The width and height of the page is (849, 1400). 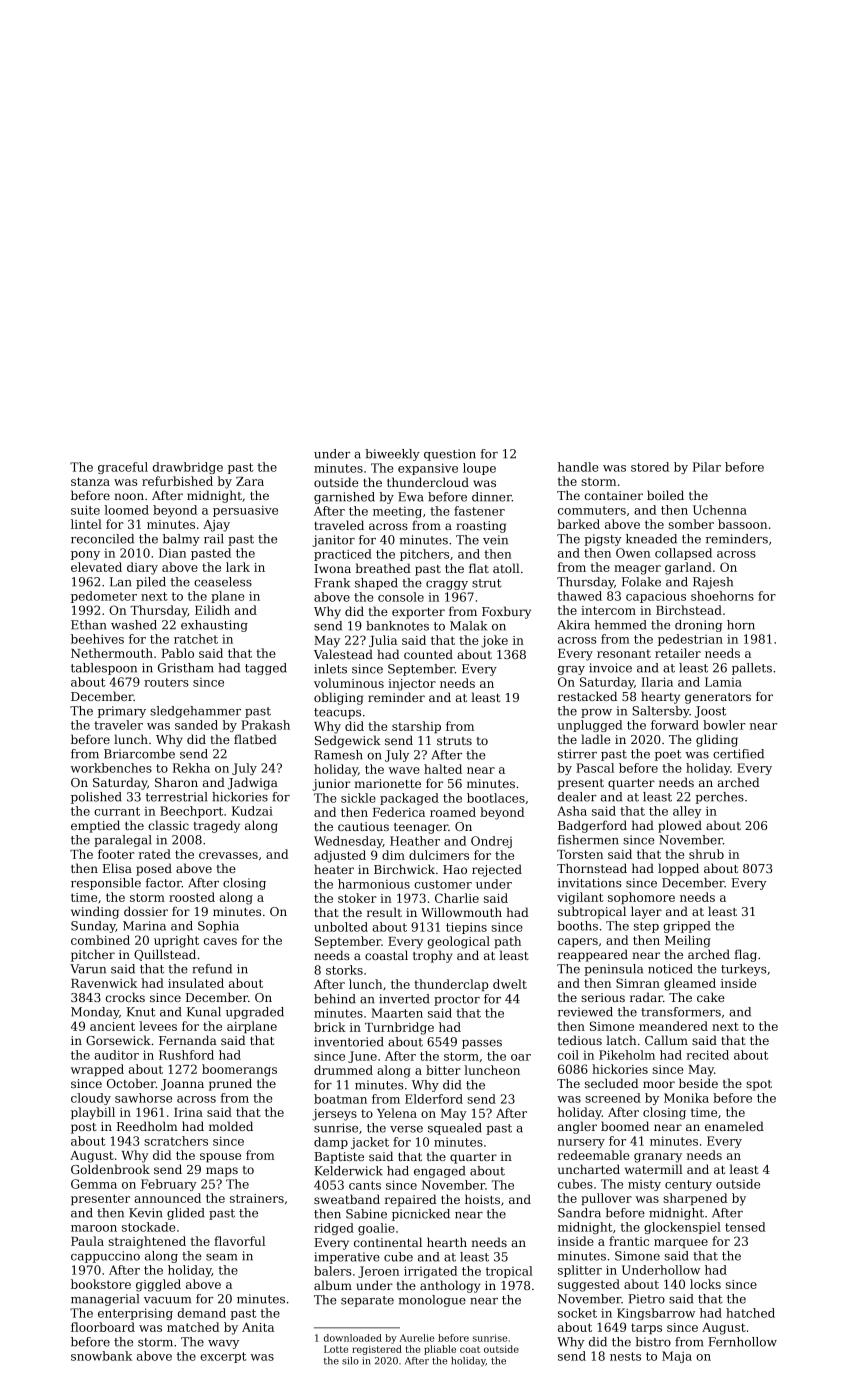 I want to click on injector, so click(x=412, y=685).
